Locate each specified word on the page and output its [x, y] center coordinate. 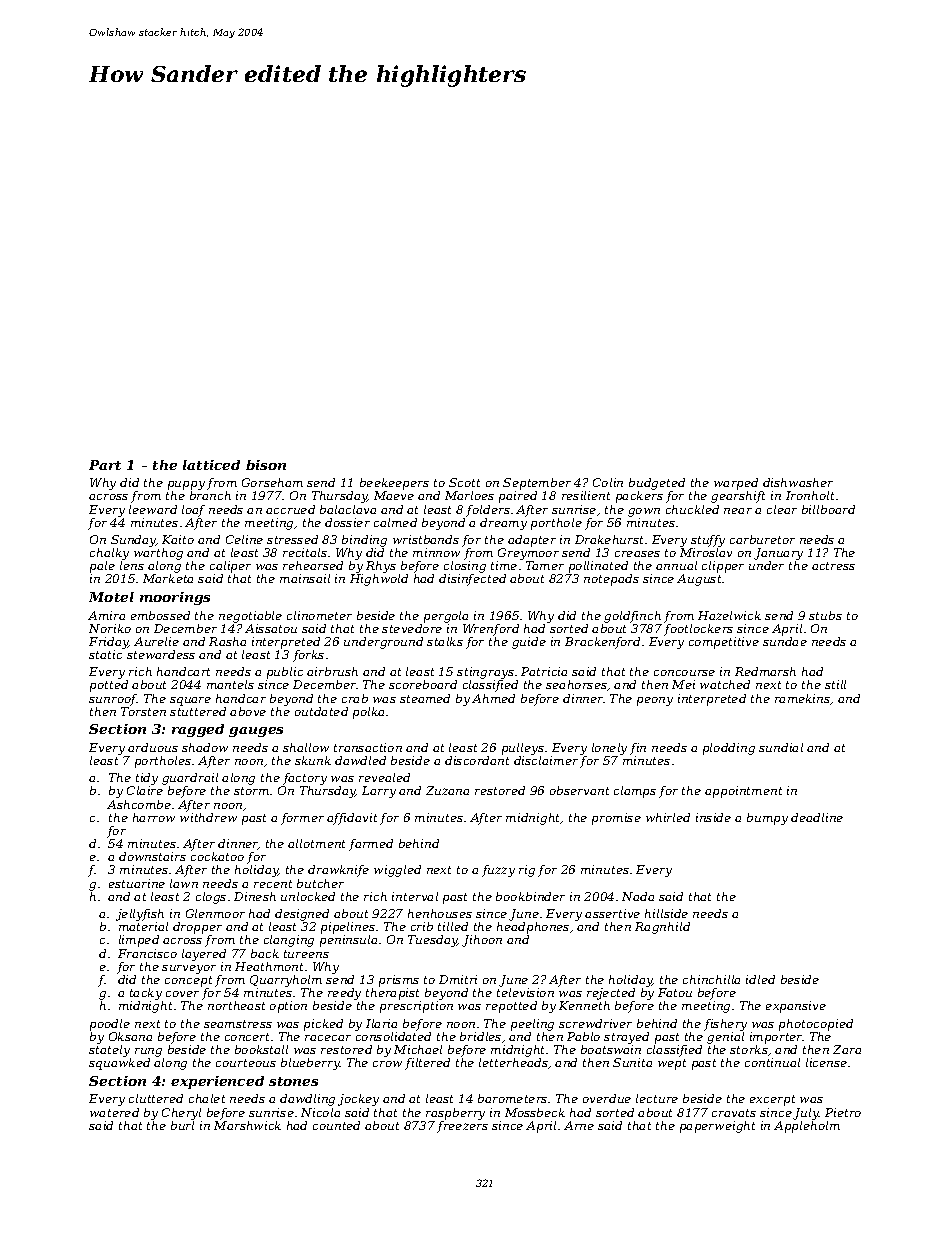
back [265, 953]
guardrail [190, 779]
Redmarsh [765, 671]
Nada [638, 896]
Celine [244, 539]
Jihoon [482, 941]
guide [529, 643]
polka [368, 713]
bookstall [261, 1049]
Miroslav [706, 552]
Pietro [843, 1112]
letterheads [513, 1062]
